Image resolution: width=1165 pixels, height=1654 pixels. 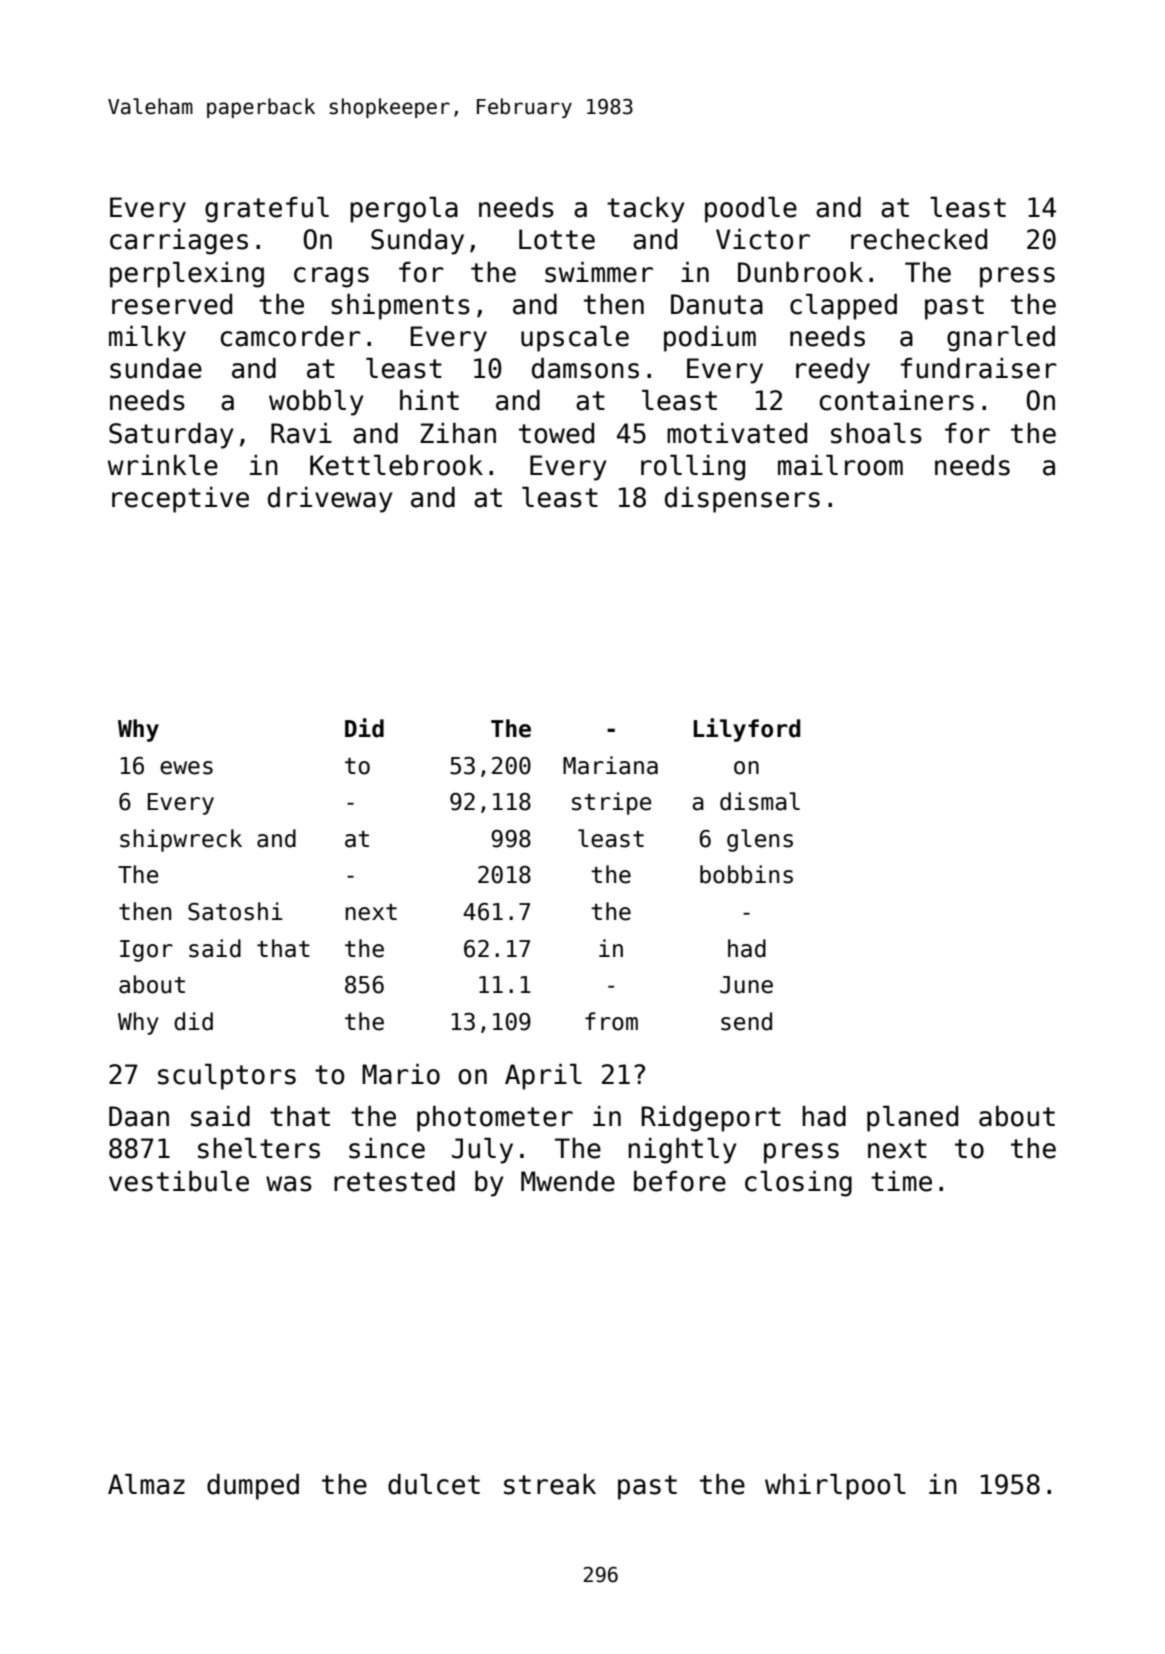 What do you see at coordinates (751, 210) in the screenshot?
I see `poodle` at bounding box center [751, 210].
